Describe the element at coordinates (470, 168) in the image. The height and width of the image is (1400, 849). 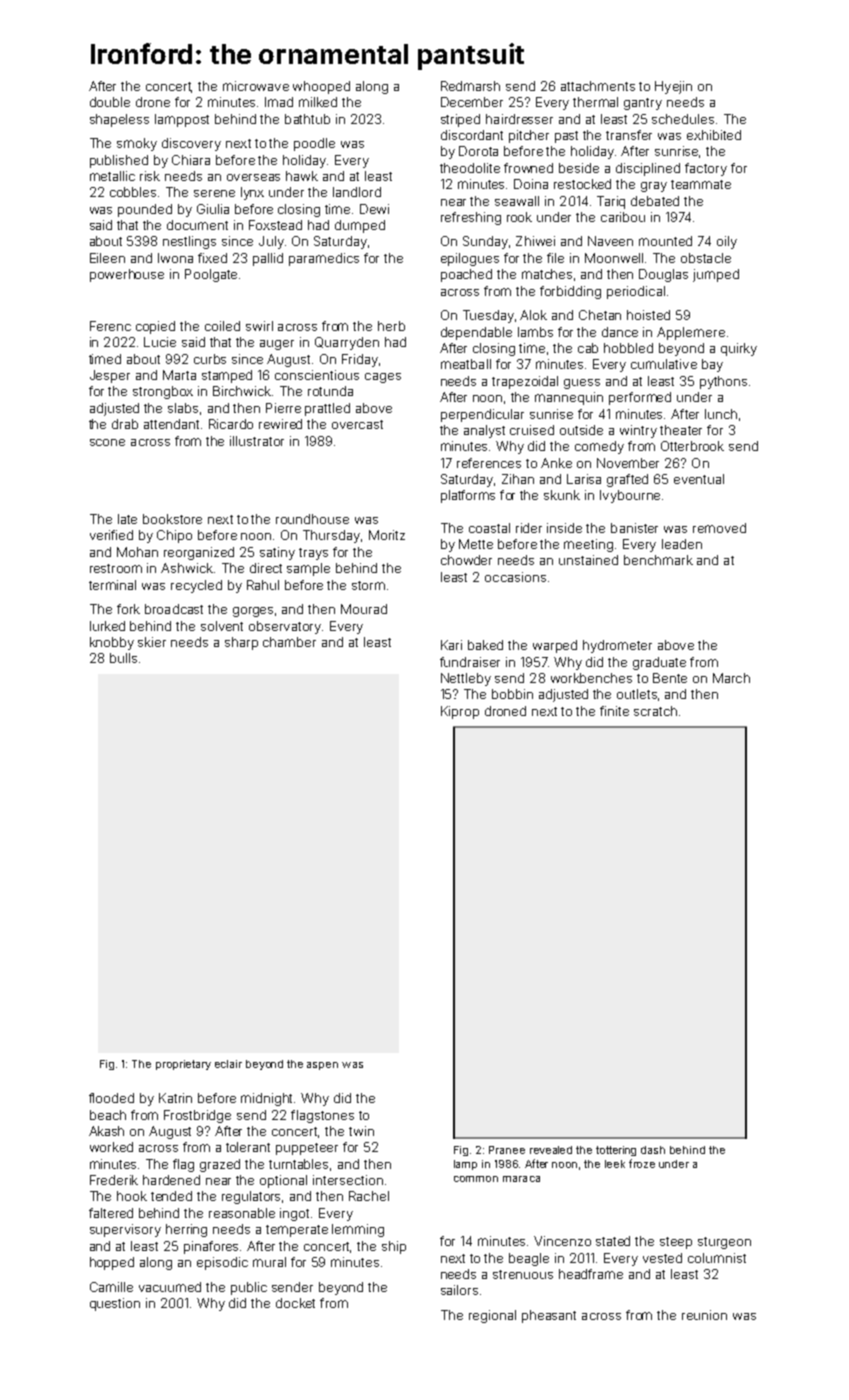
I see `theodolite` at that location.
